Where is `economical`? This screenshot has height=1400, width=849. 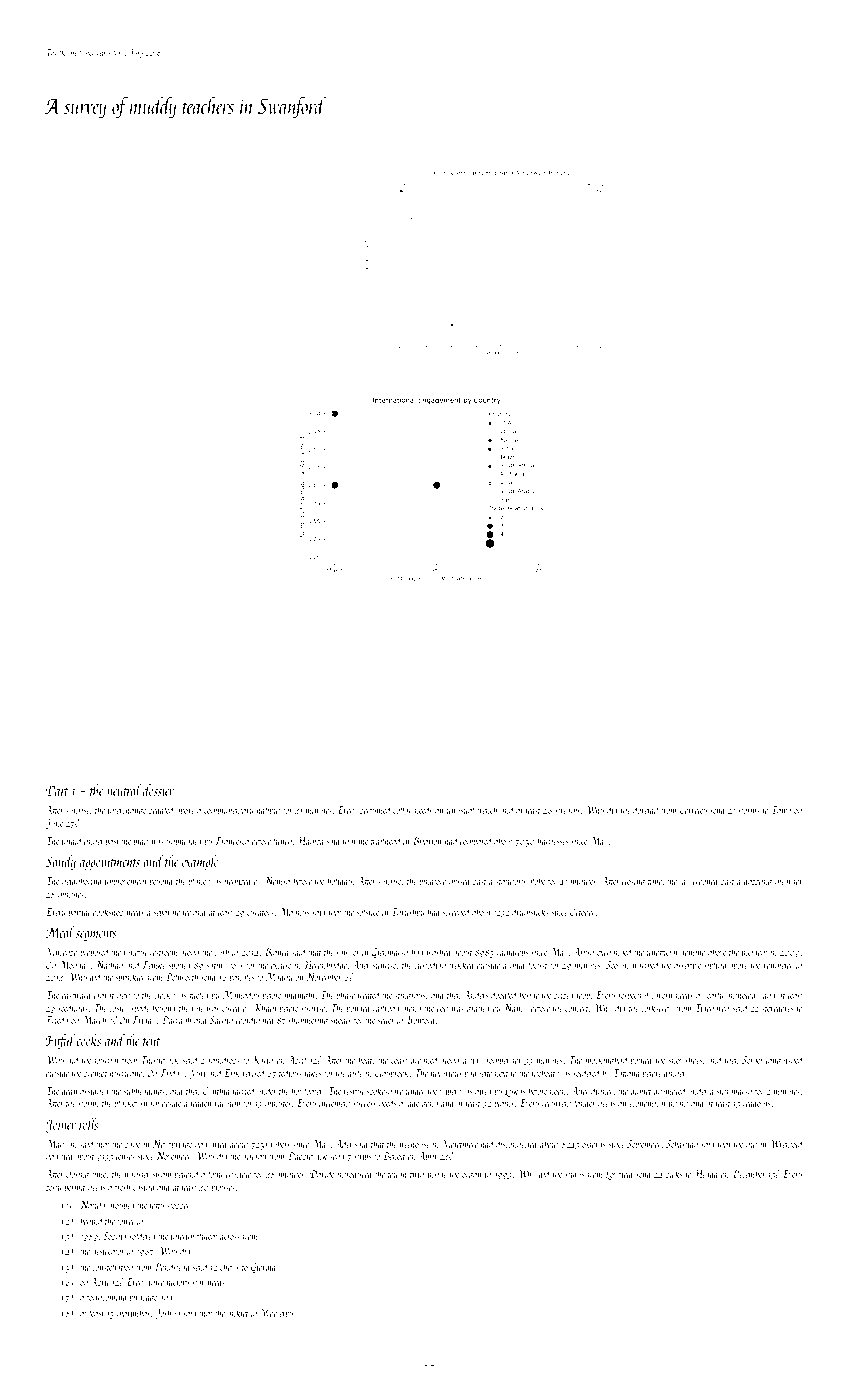 economical is located at coordinates (648, 1102).
